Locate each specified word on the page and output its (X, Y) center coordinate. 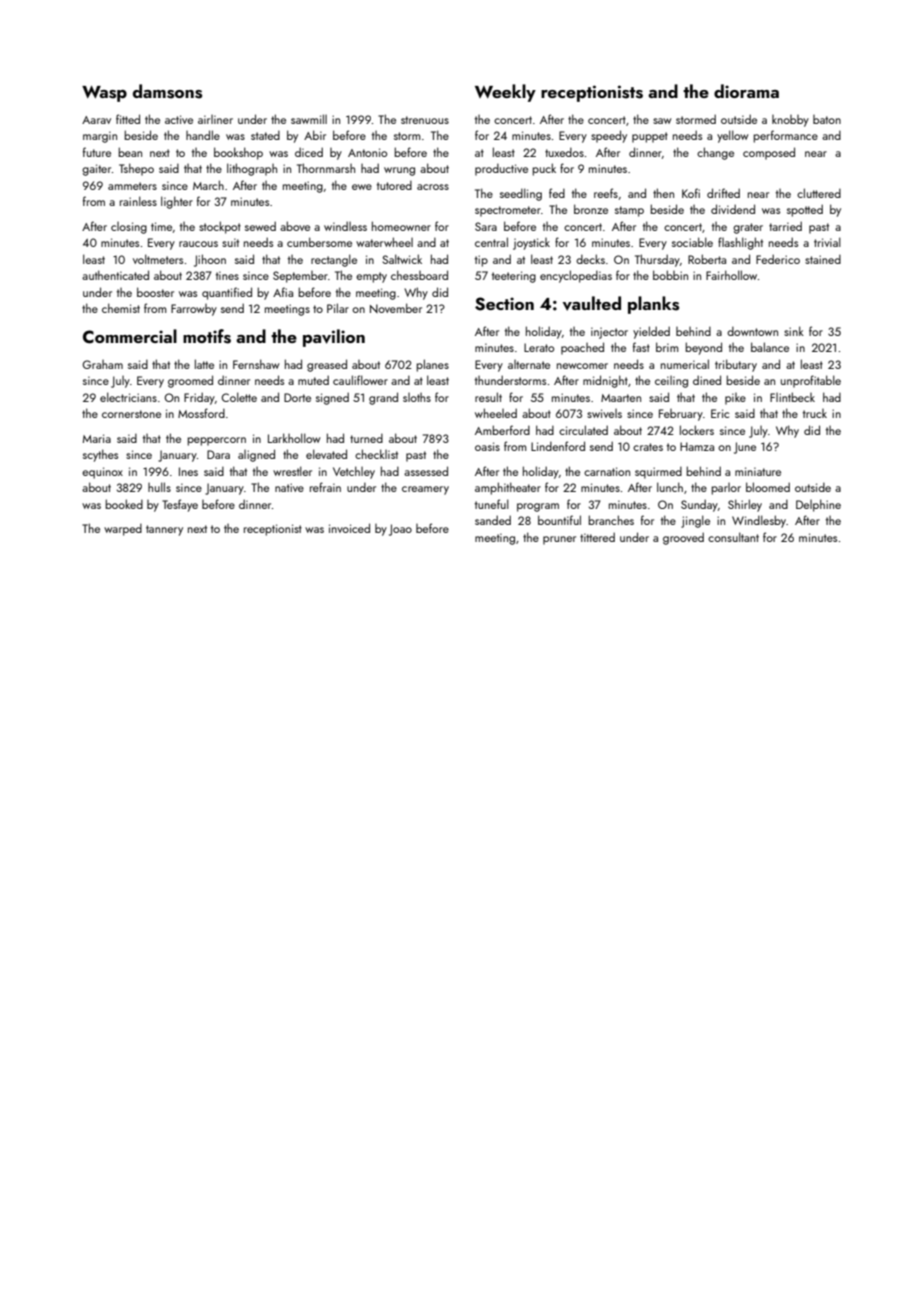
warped (123, 529)
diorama (746, 91)
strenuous (425, 120)
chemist (121, 308)
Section (504, 304)
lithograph (252, 169)
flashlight (740, 243)
